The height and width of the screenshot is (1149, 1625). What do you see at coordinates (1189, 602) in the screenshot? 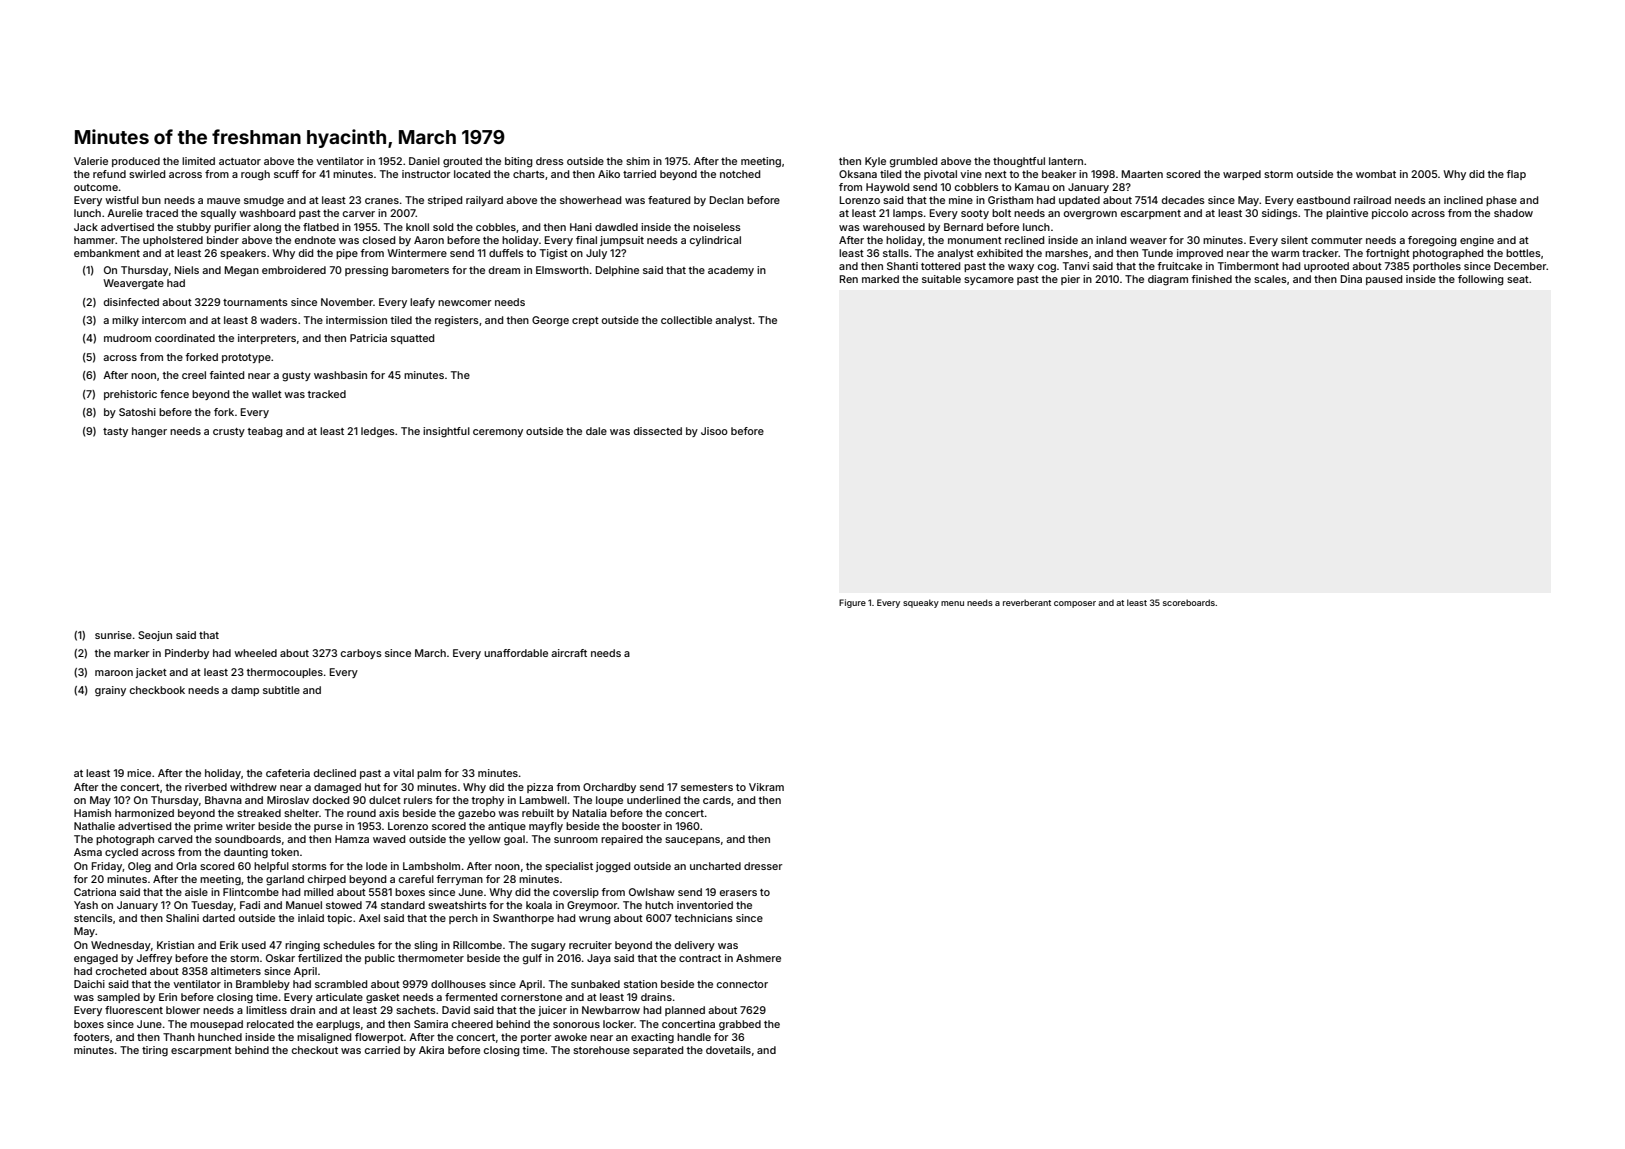
I see `scoreboards` at bounding box center [1189, 602].
